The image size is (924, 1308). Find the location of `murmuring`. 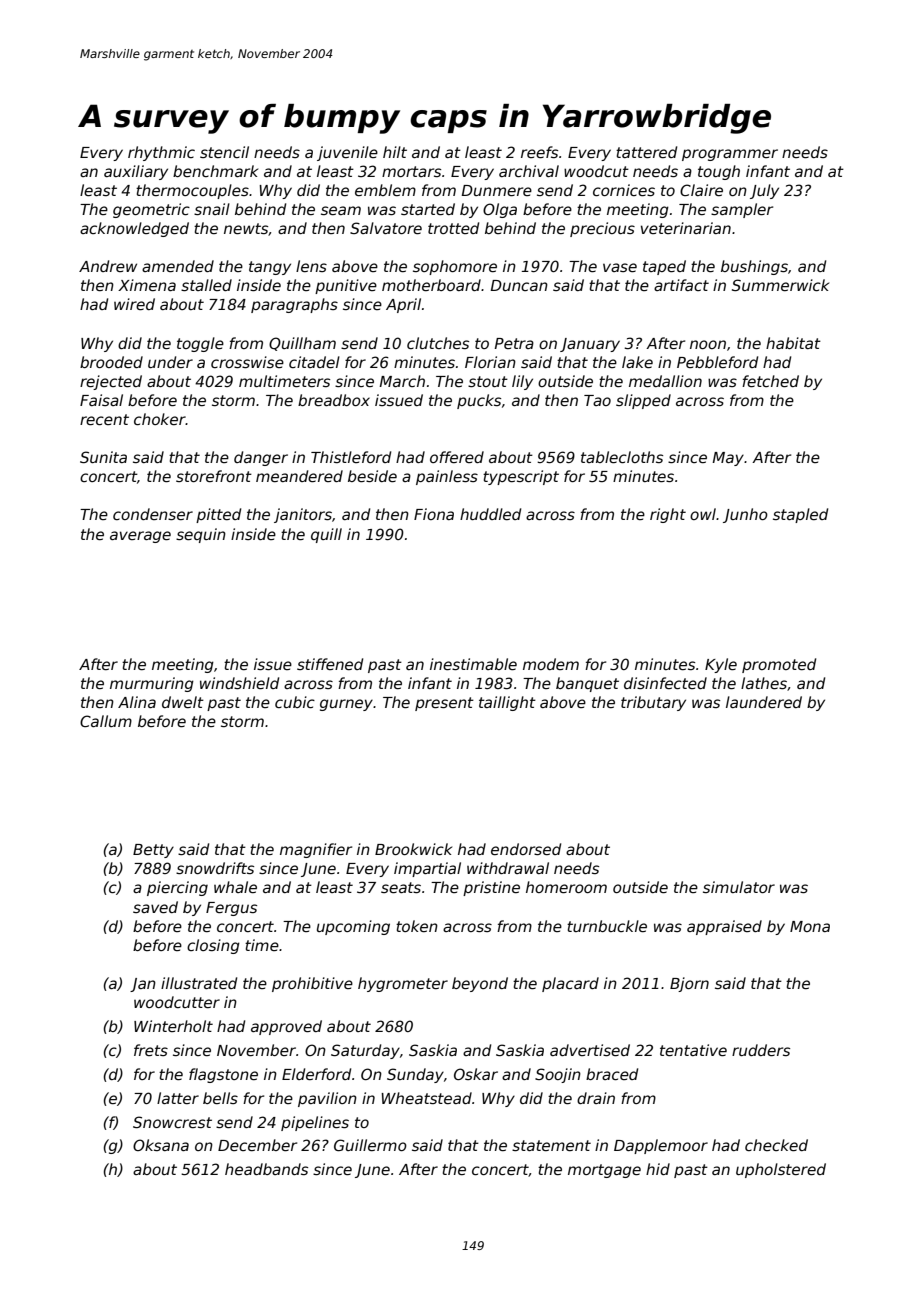

murmuring is located at coordinates (152, 684).
